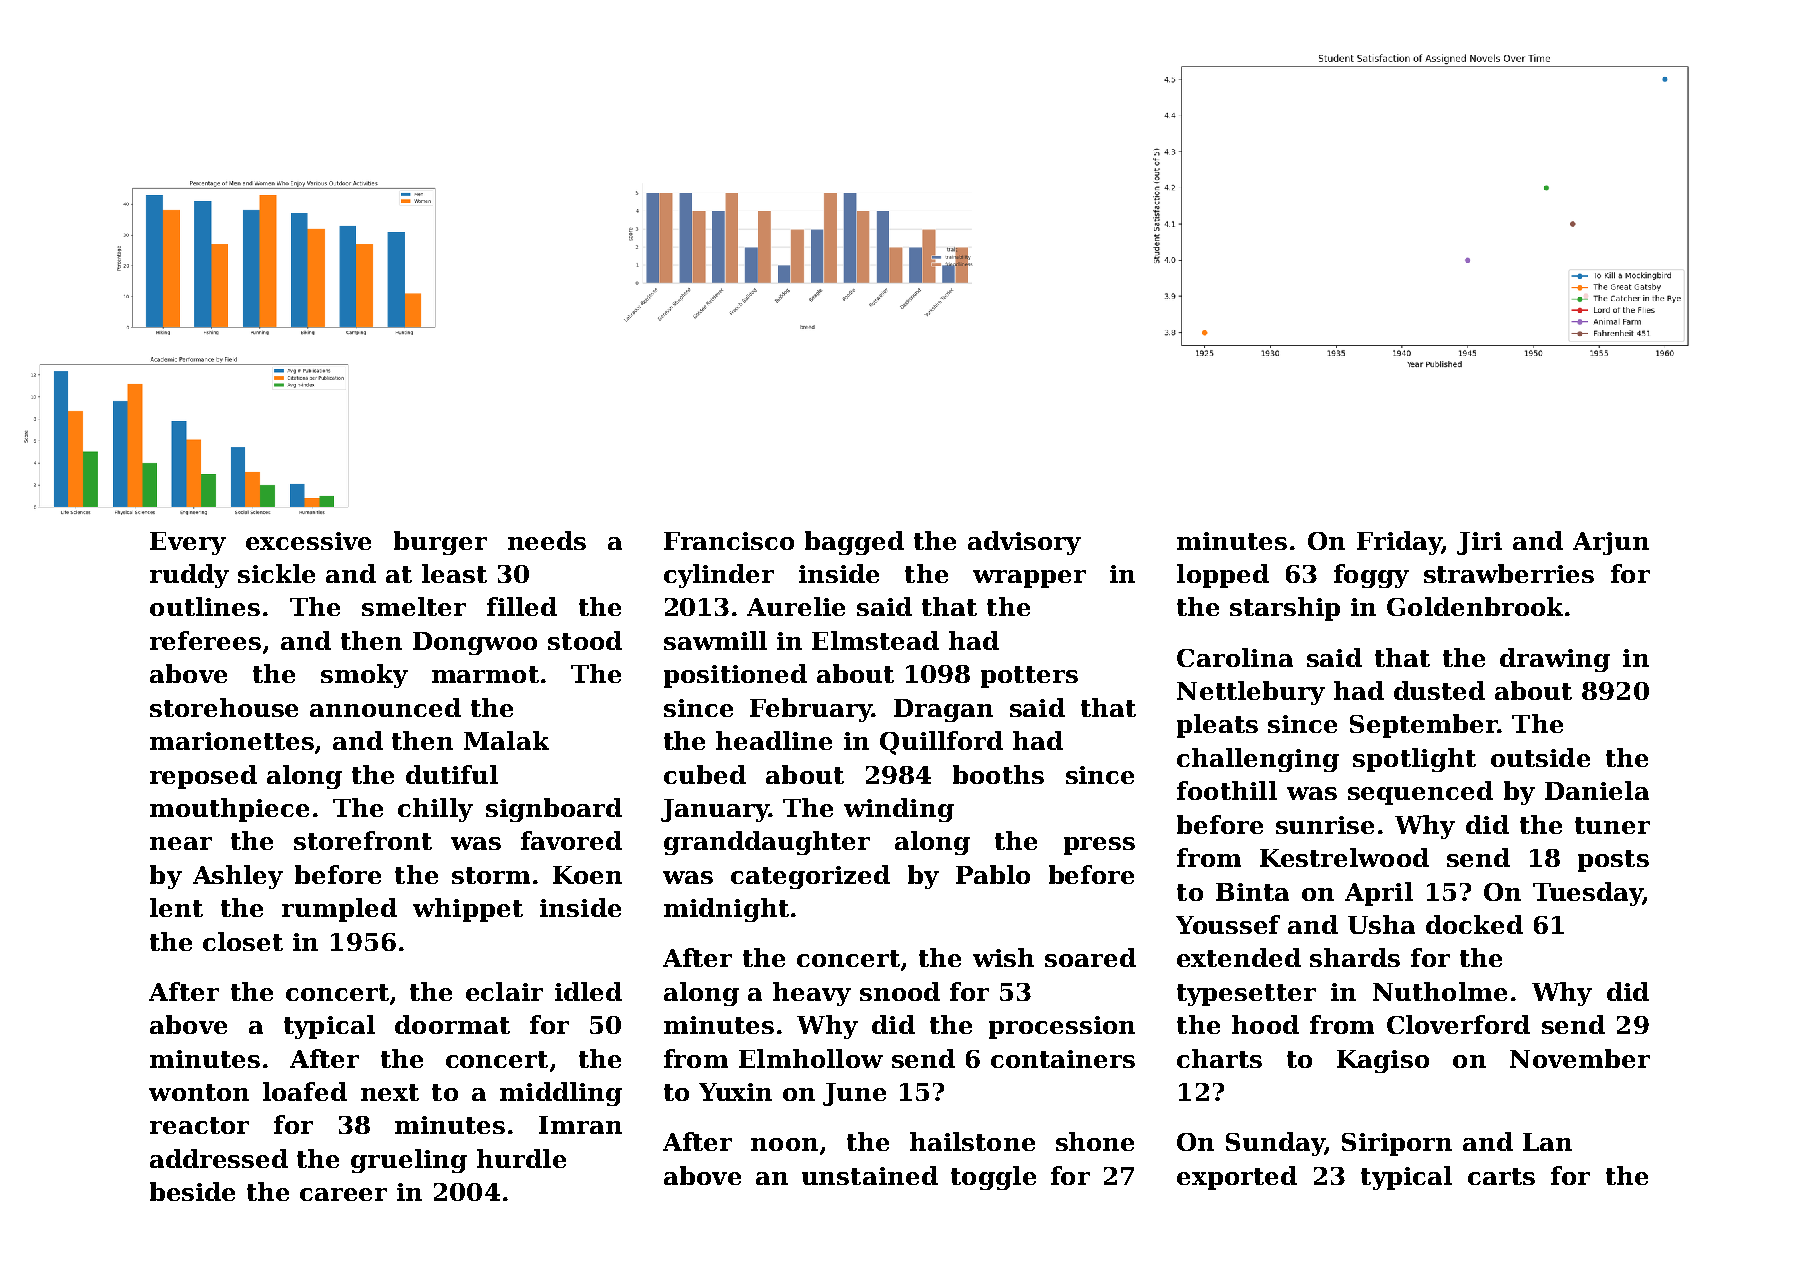 Image resolution: width=1799 pixels, height=1272 pixels. I want to click on extended, so click(1239, 957).
